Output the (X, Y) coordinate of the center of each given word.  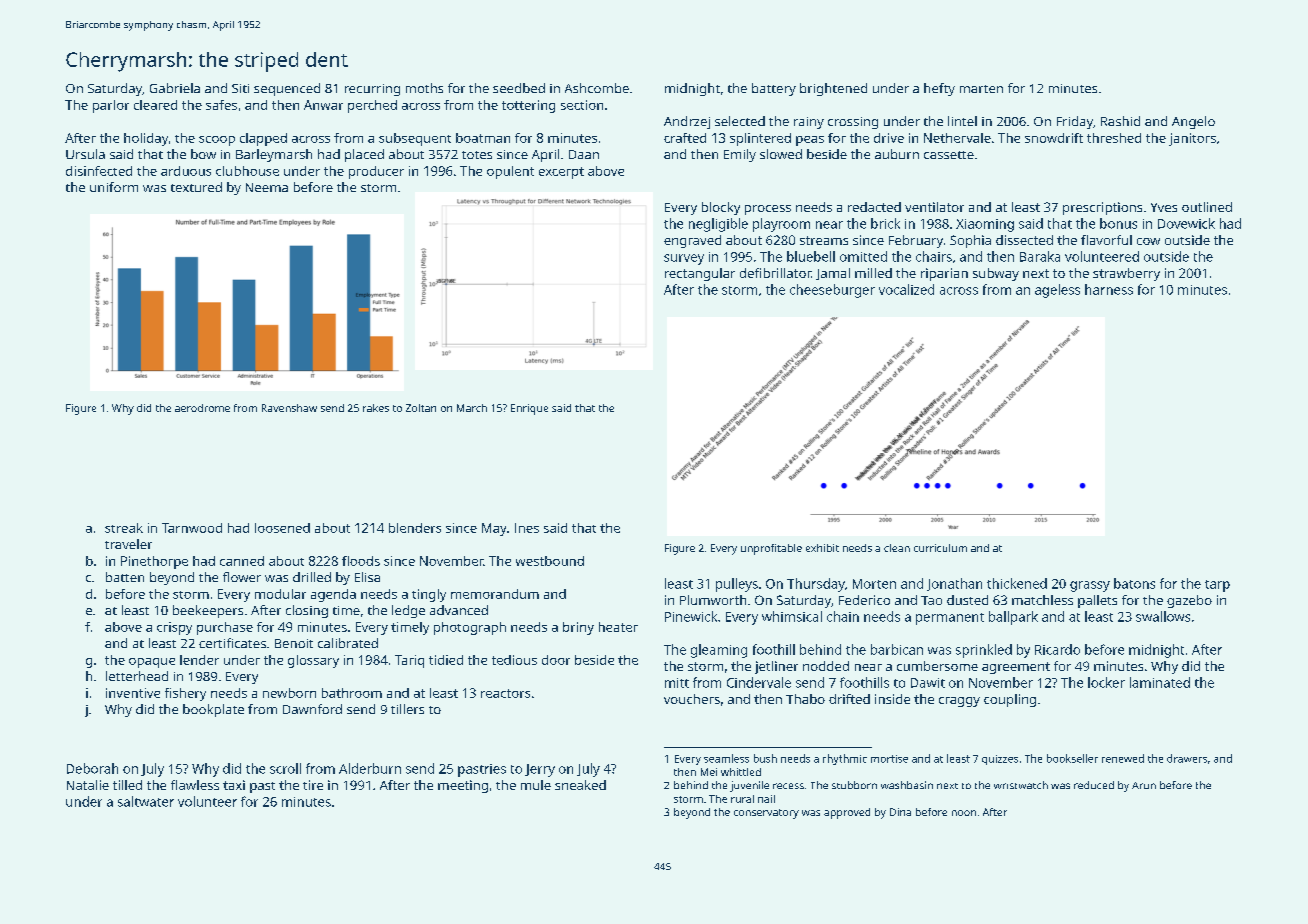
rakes (376, 408)
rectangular (700, 274)
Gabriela (175, 88)
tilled (127, 785)
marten (981, 89)
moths (424, 88)
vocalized (906, 289)
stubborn (854, 785)
